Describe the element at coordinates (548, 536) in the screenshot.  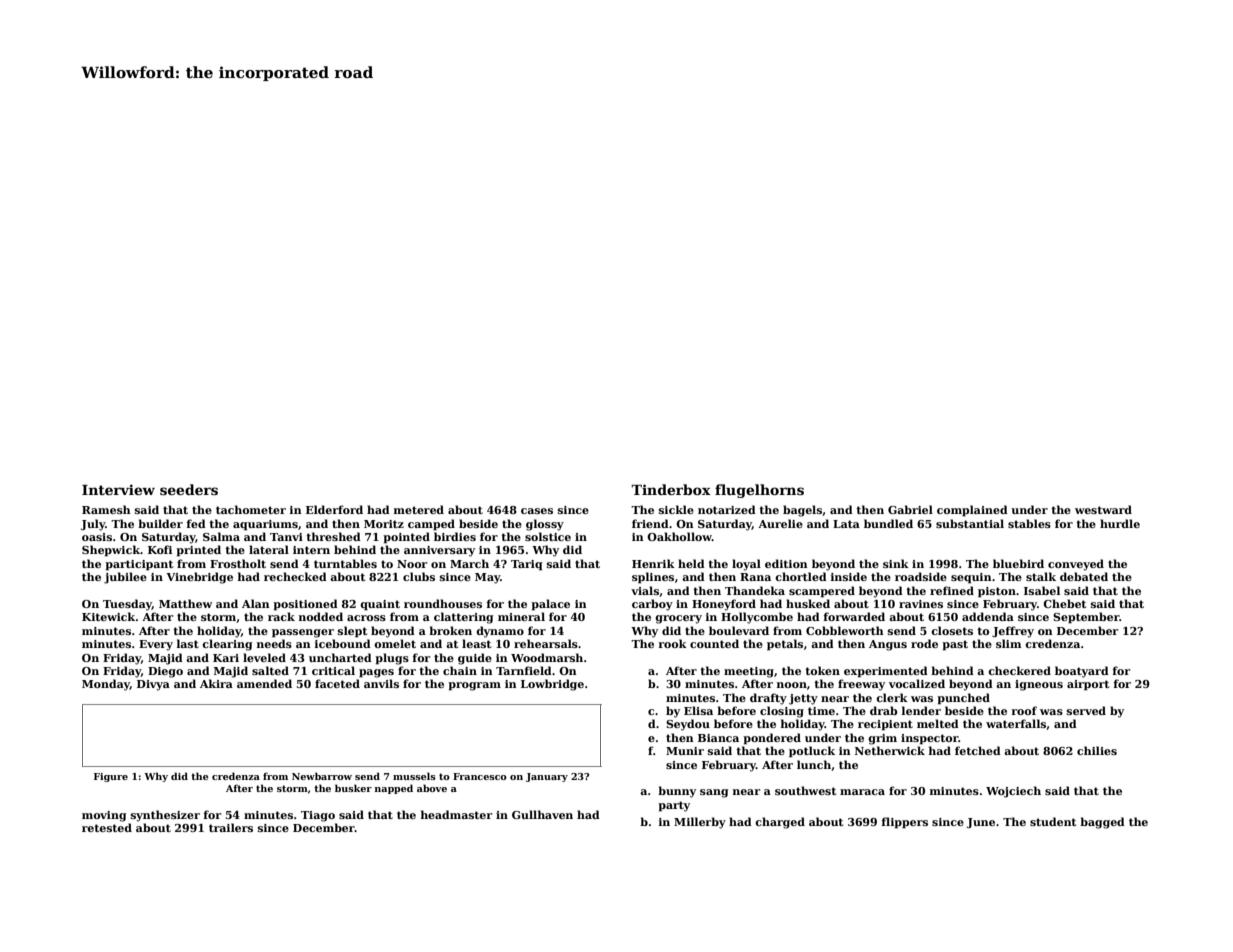
I see `solstice` at that location.
